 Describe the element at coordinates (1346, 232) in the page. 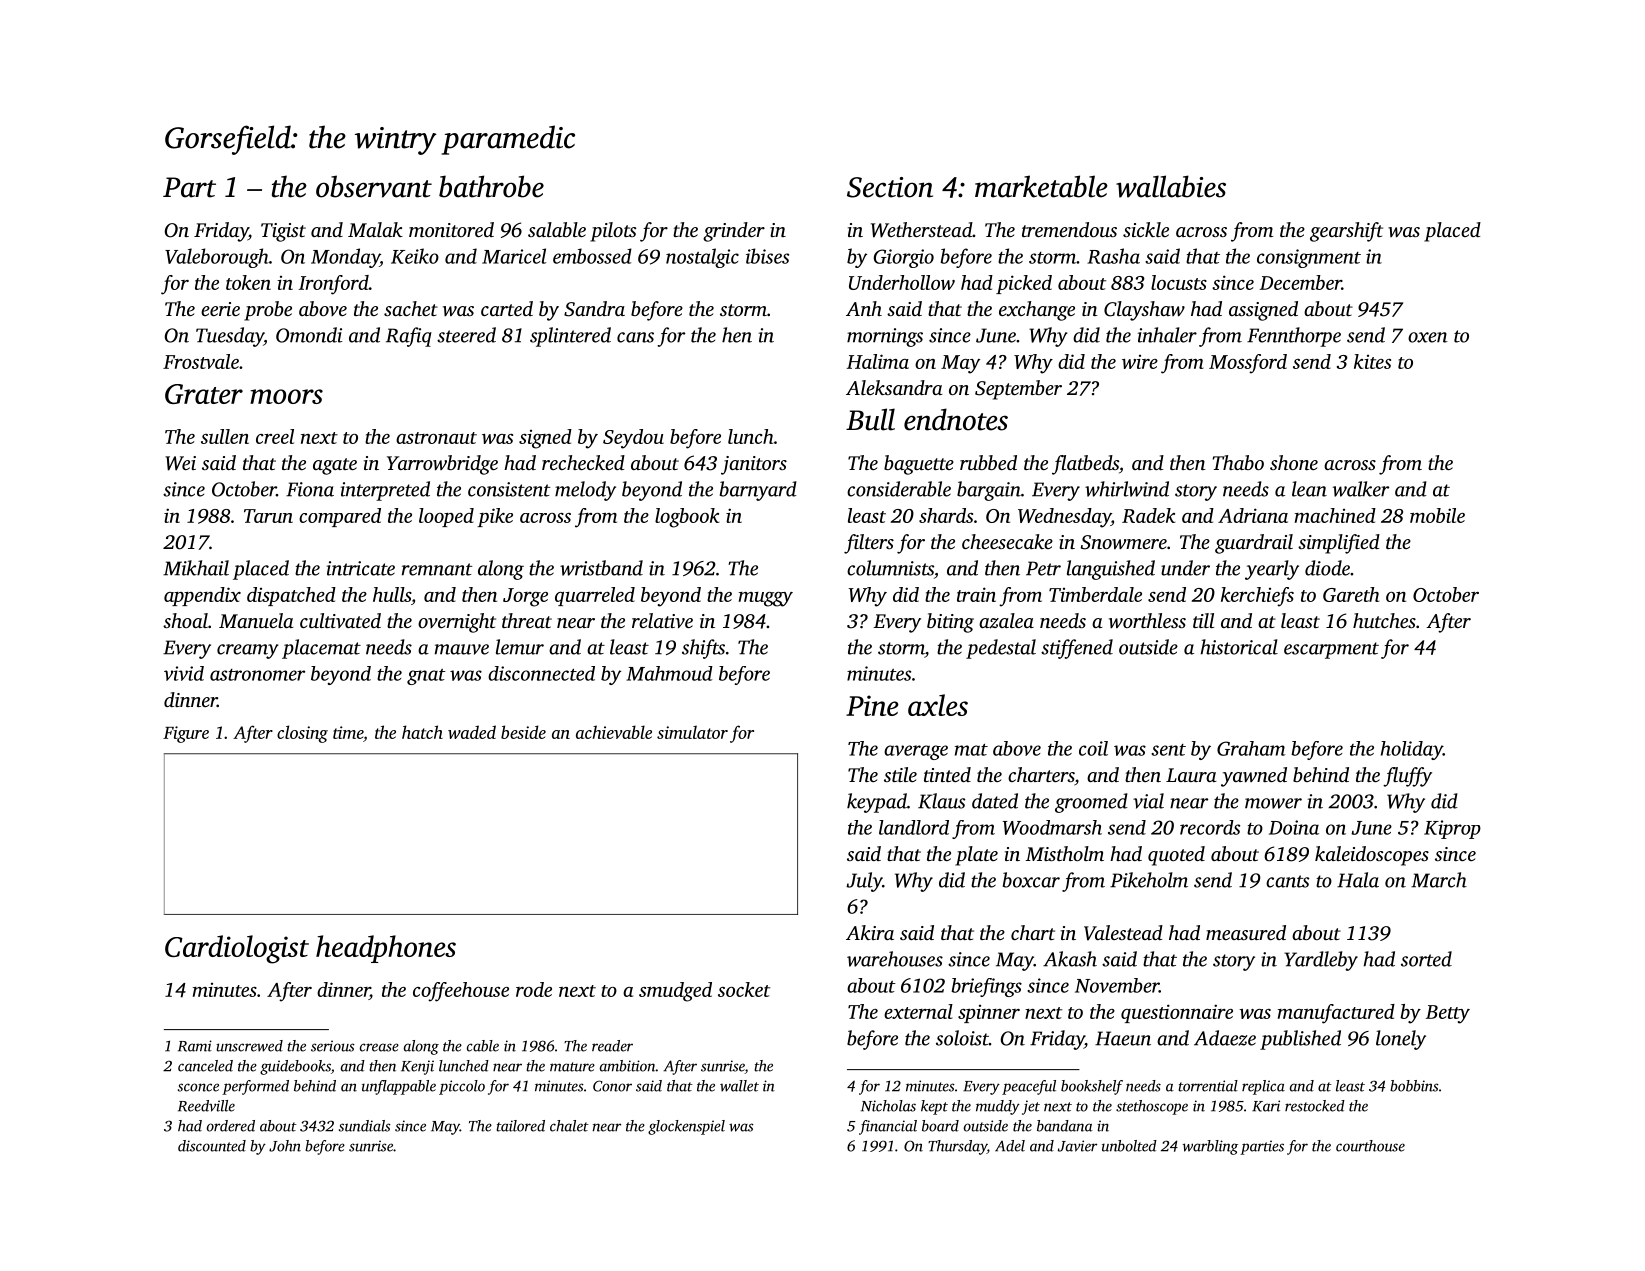

I see `gearshift` at that location.
